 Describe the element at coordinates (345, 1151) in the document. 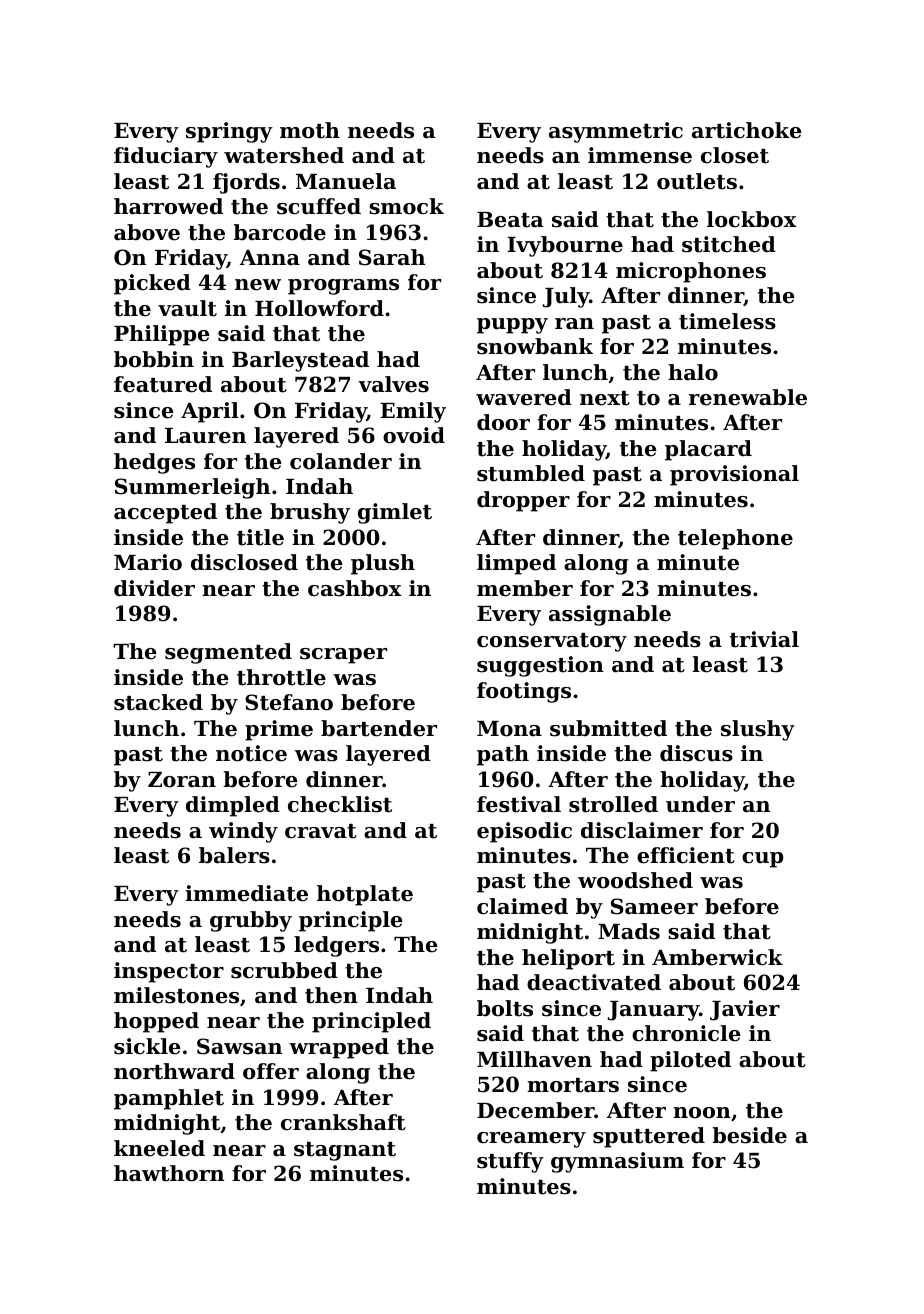

I see `stagnant` at that location.
